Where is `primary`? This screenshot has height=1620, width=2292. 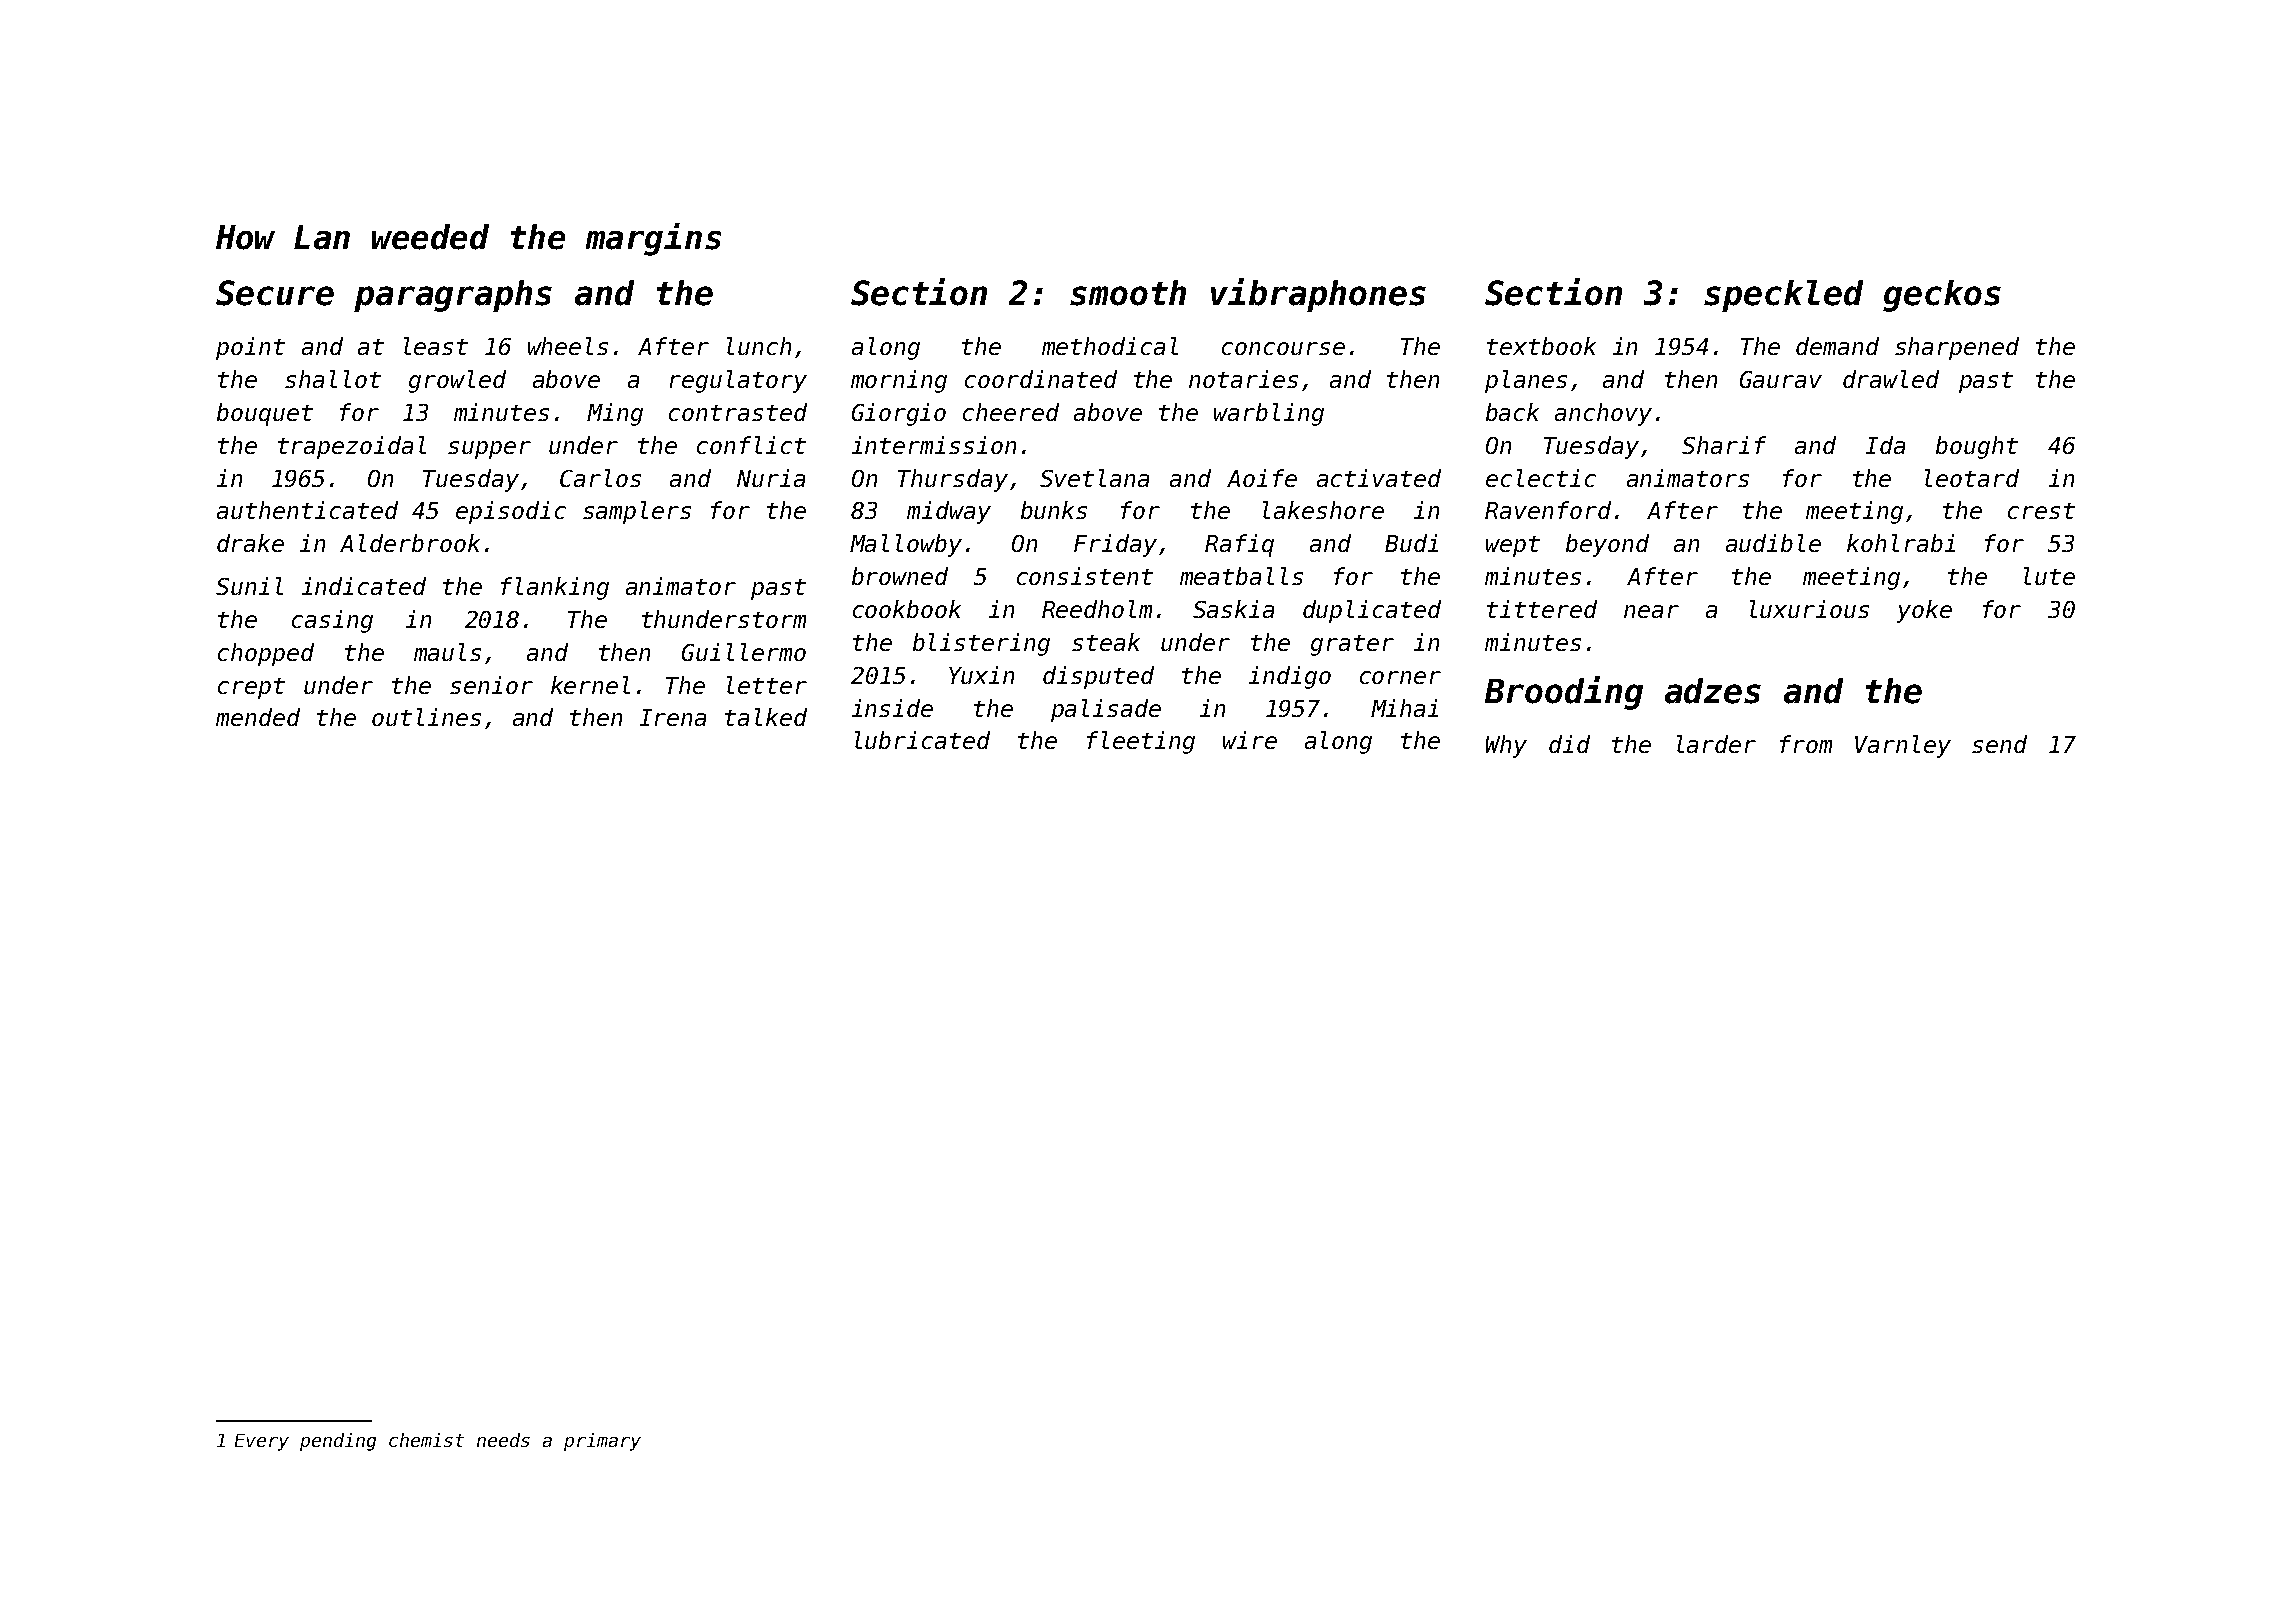 primary is located at coordinates (602, 1442).
